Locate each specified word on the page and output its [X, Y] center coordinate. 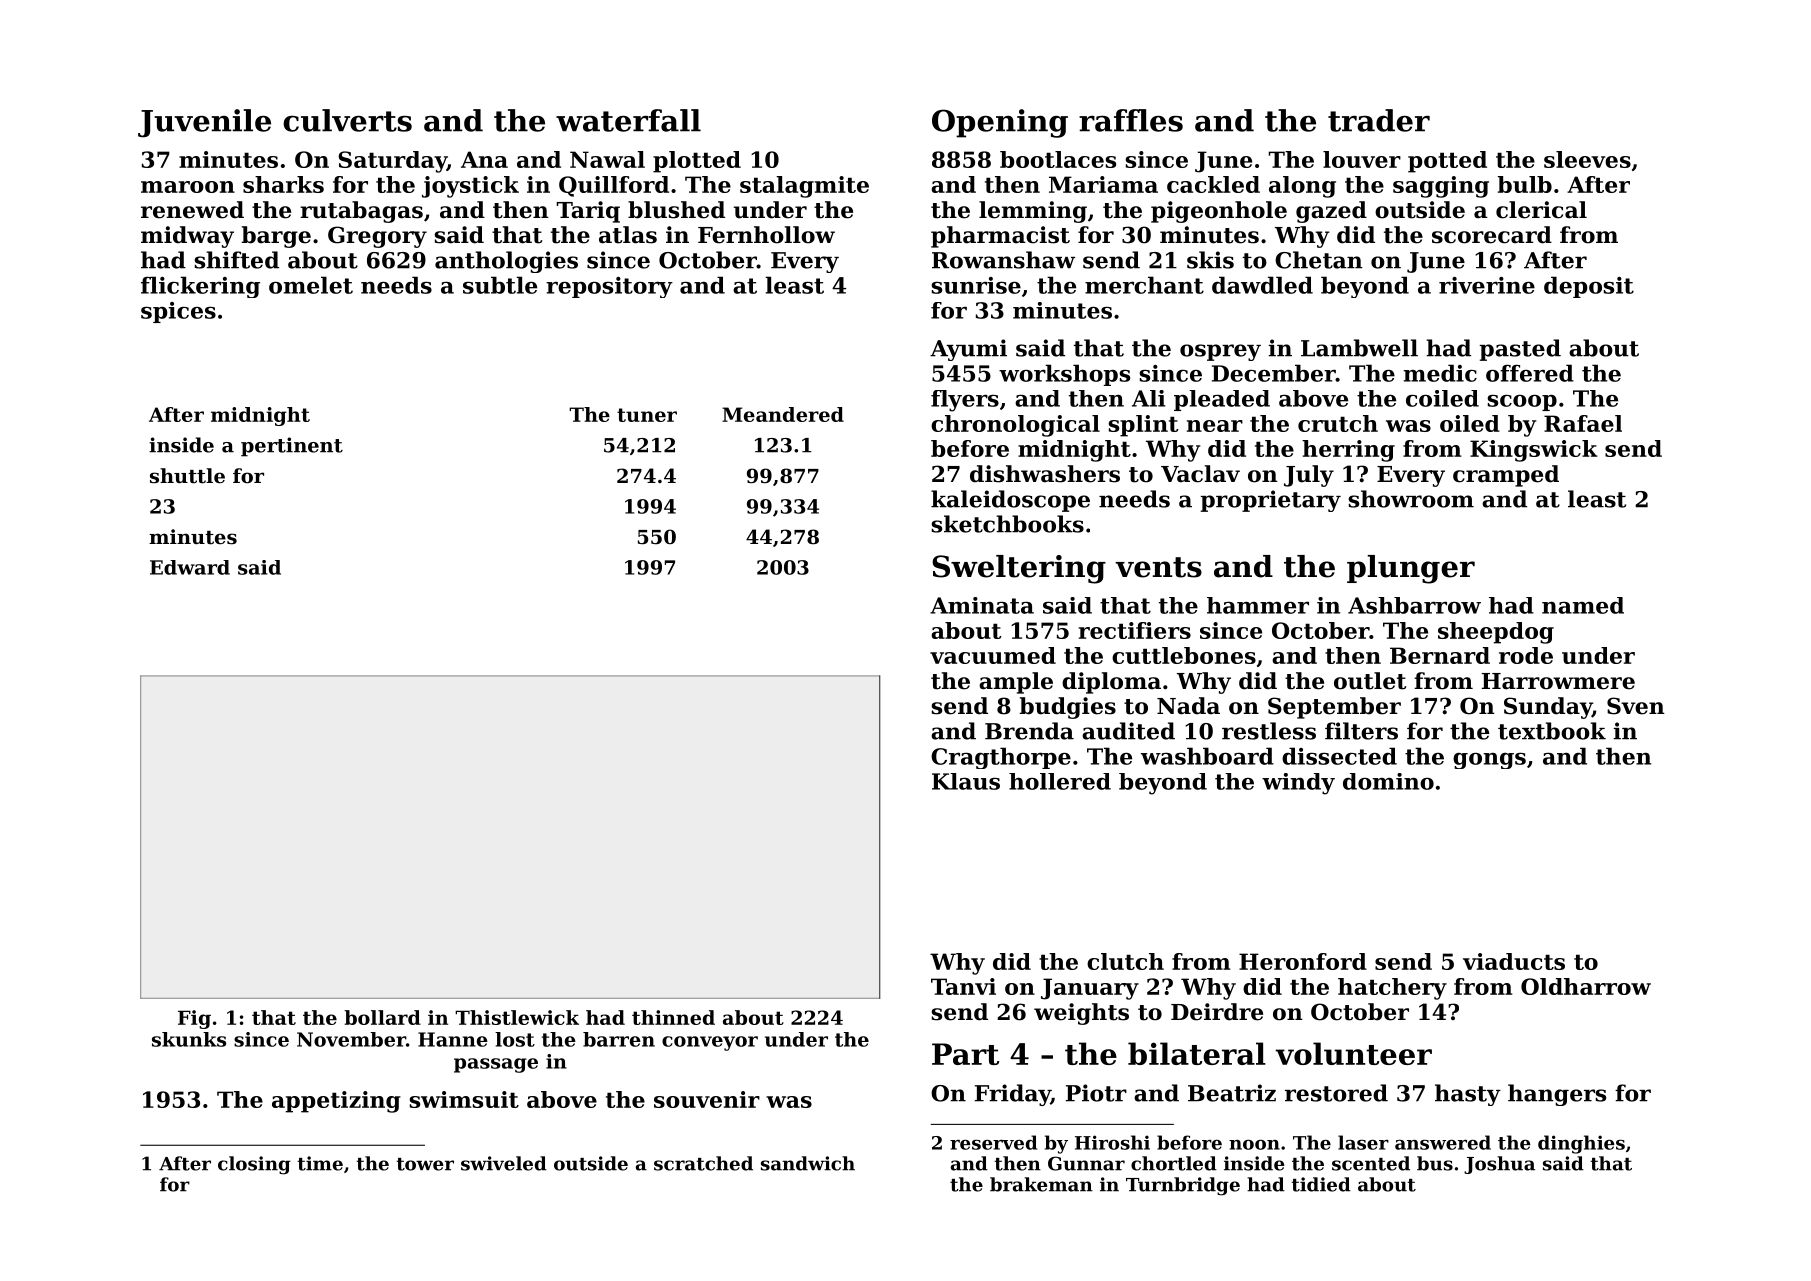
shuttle [187, 476]
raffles [1131, 120]
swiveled [504, 1163]
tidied [1321, 1184]
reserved [993, 1142]
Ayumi [968, 350]
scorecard [1492, 235]
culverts [347, 120]
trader [1379, 120]
